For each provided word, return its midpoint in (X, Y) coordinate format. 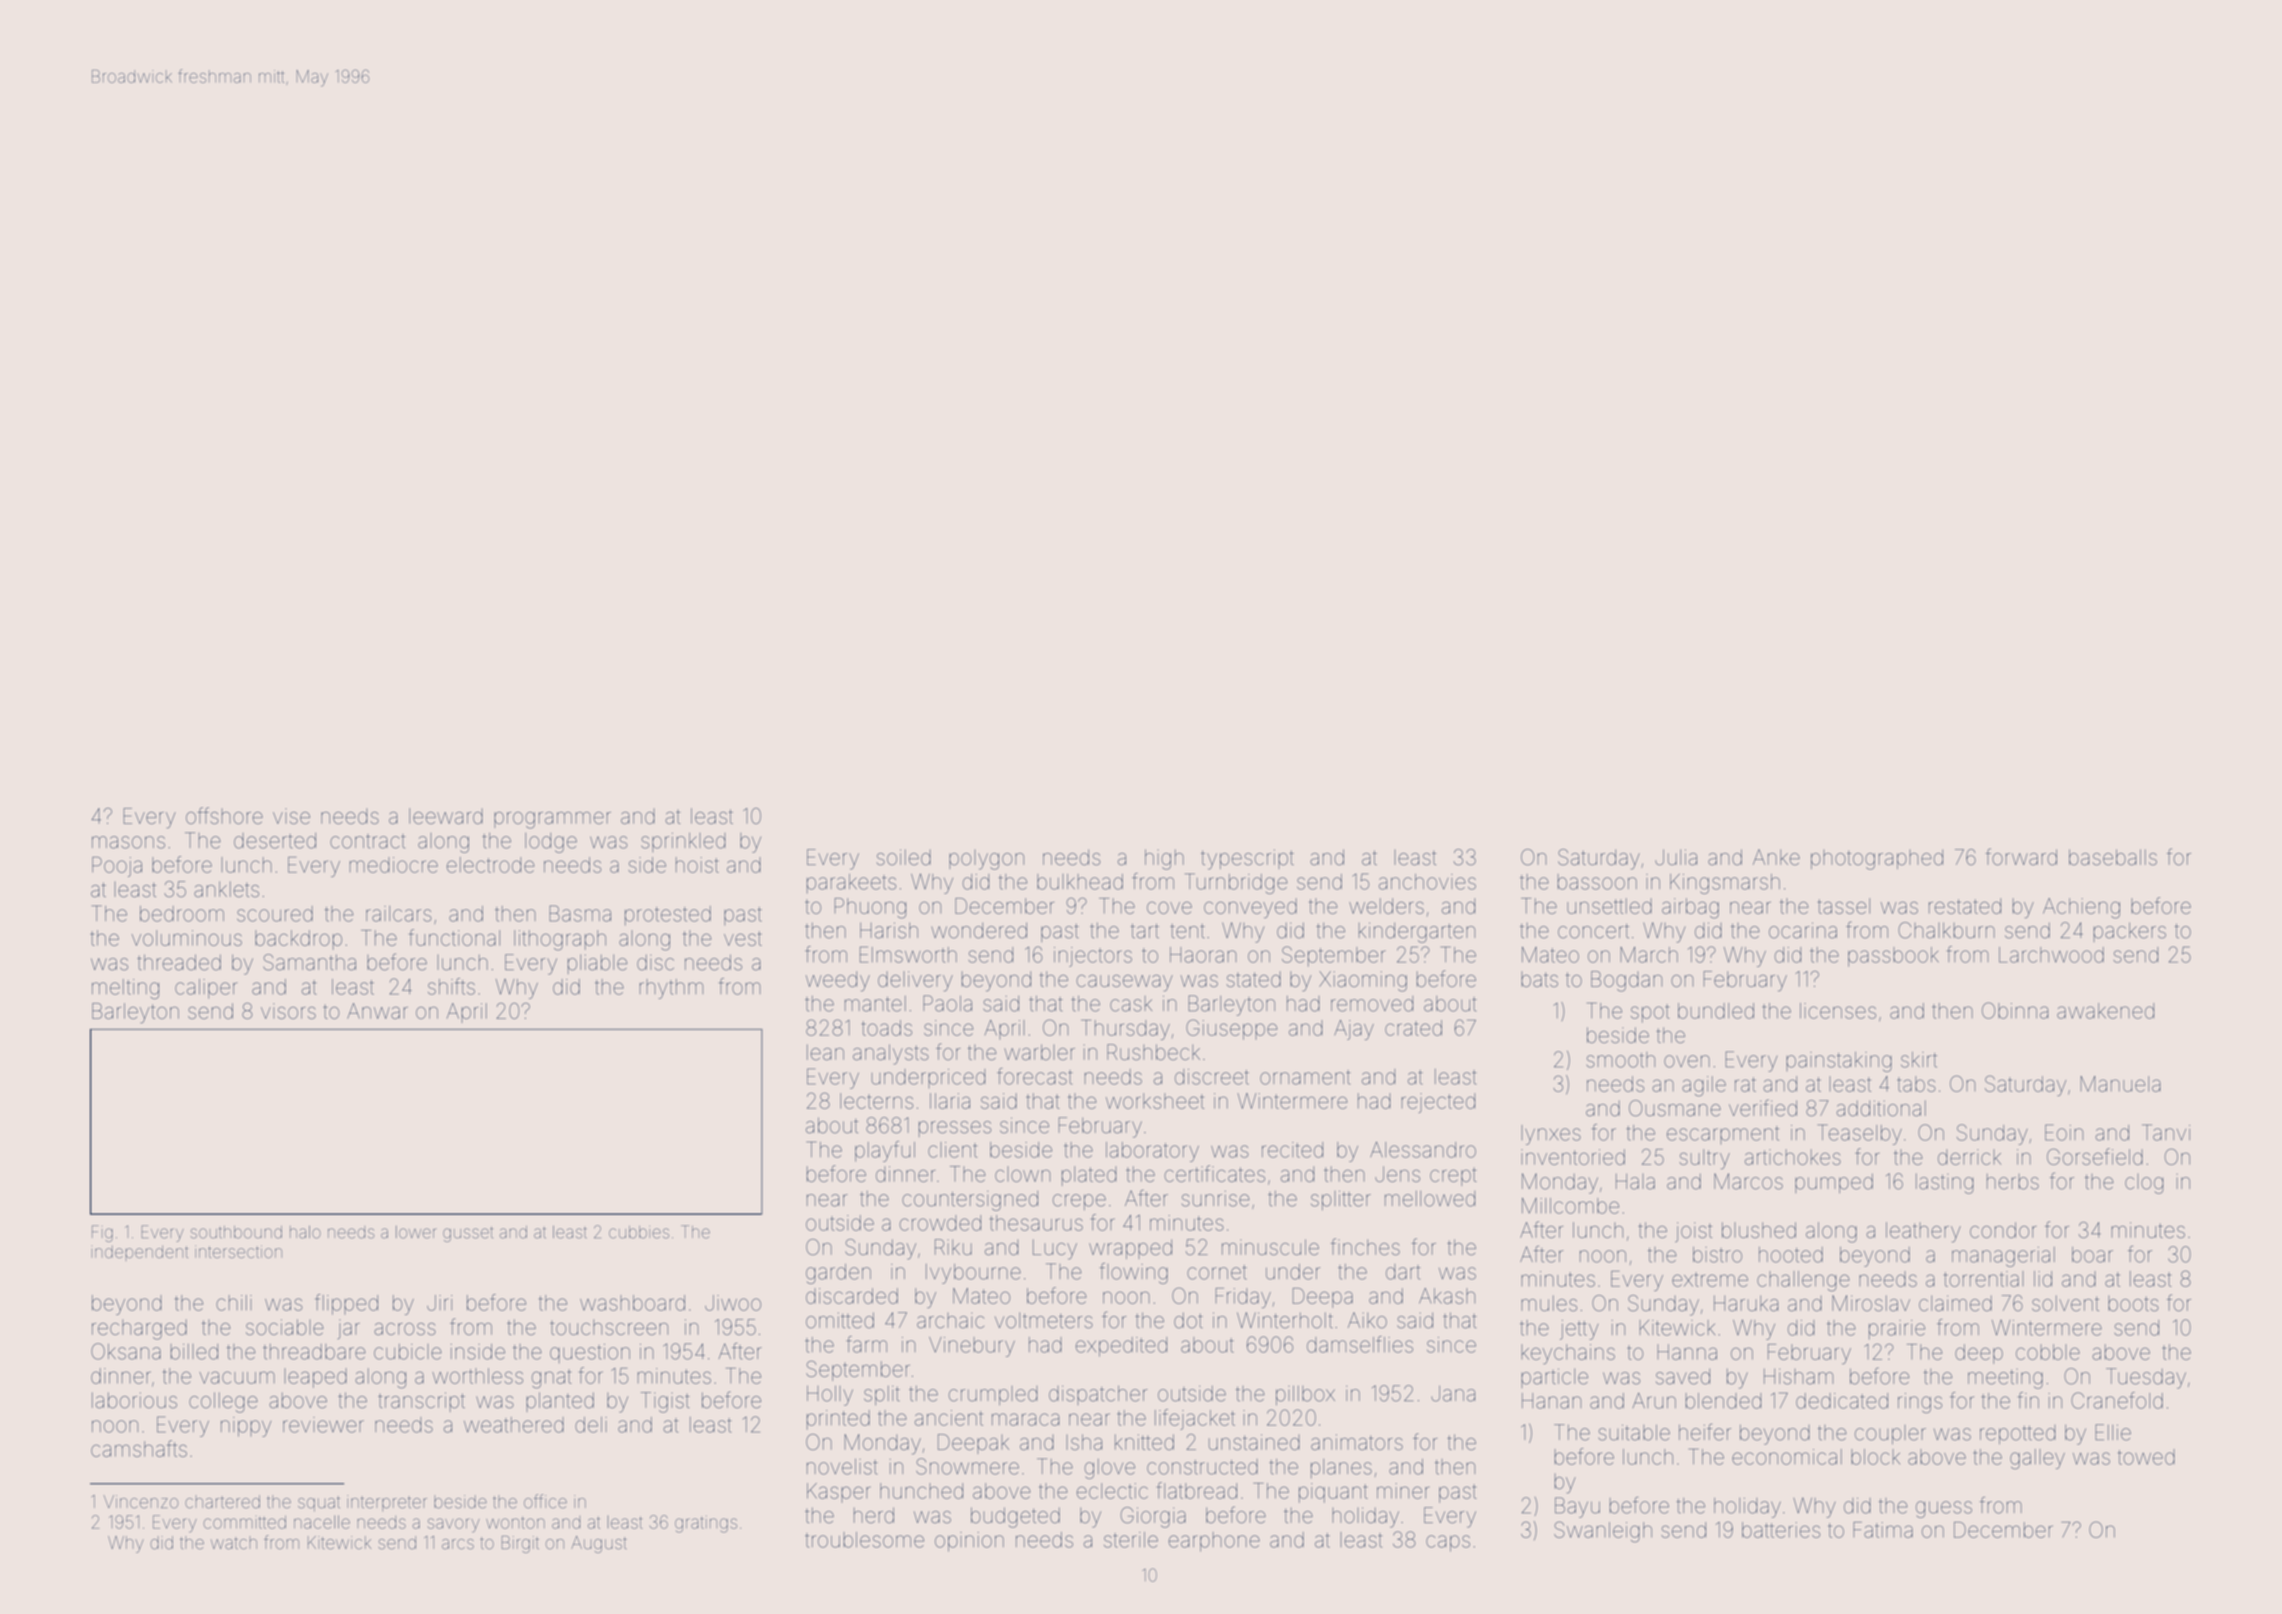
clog (2144, 1184)
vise (291, 816)
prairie (1897, 1330)
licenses (1838, 1011)
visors (288, 1011)
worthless (477, 1376)
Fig (102, 1233)
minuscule (1270, 1247)
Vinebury (972, 1347)
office (545, 1501)
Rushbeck (1153, 1052)
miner (1403, 1491)
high (1164, 859)
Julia (1676, 857)
